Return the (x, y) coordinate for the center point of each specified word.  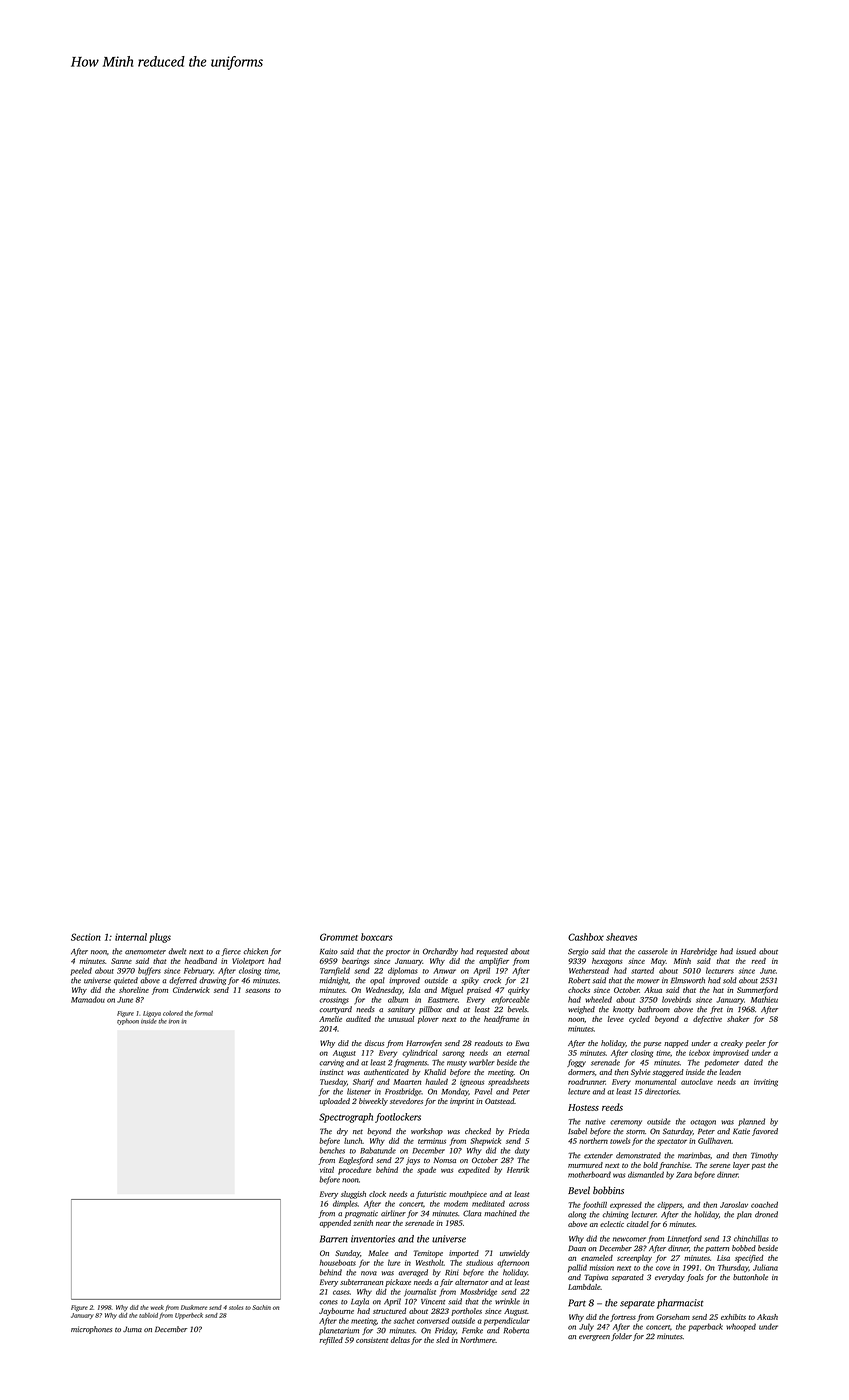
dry (342, 1132)
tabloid (148, 1315)
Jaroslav (734, 1205)
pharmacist (680, 1304)
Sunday (347, 1254)
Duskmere (194, 1307)
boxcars (377, 937)
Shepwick (485, 1142)
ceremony (626, 1123)
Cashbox (586, 937)
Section (86, 937)
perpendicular (507, 1321)
